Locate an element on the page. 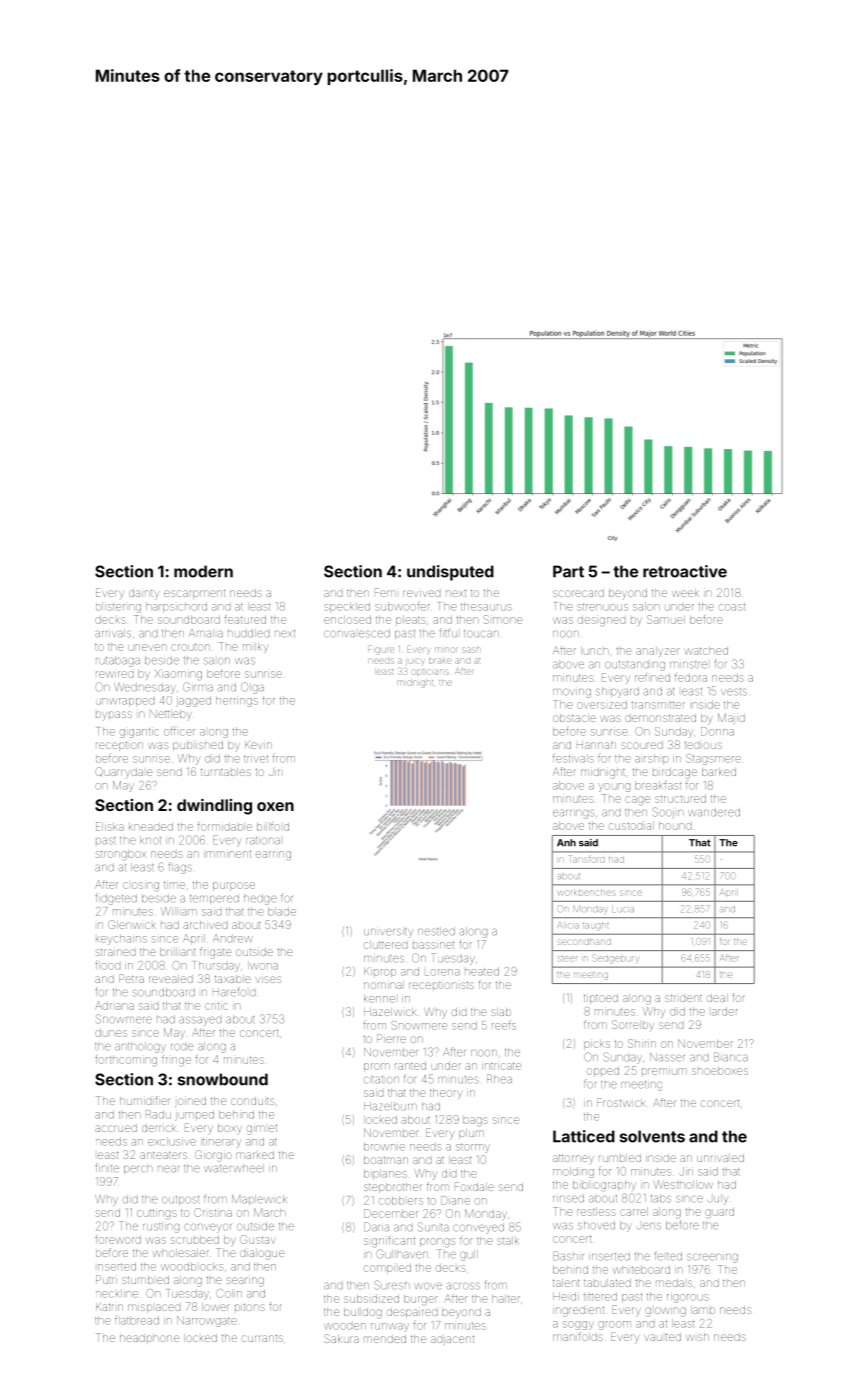  wandered is located at coordinates (714, 812).
